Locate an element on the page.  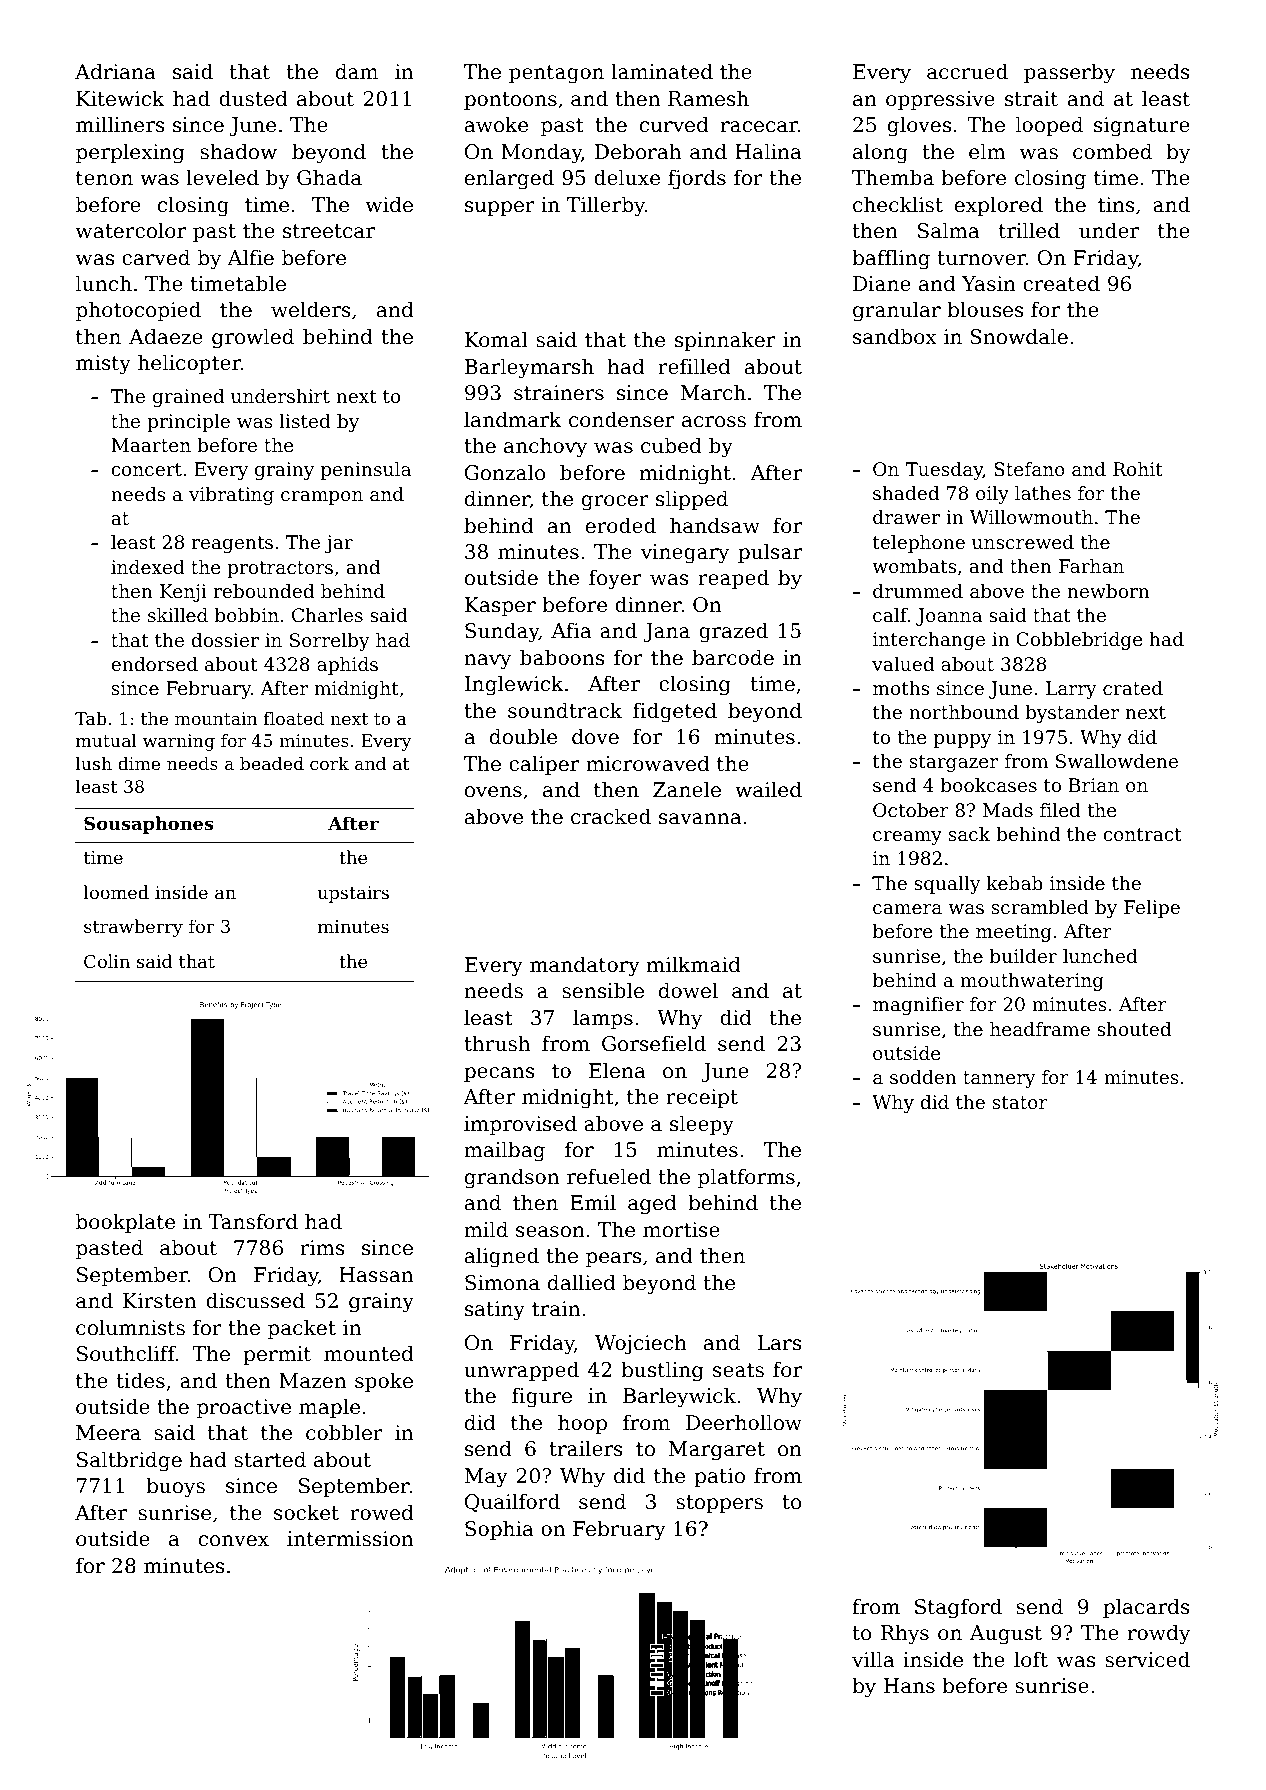
Barleymarsh is located at coordinates (529, 368).
